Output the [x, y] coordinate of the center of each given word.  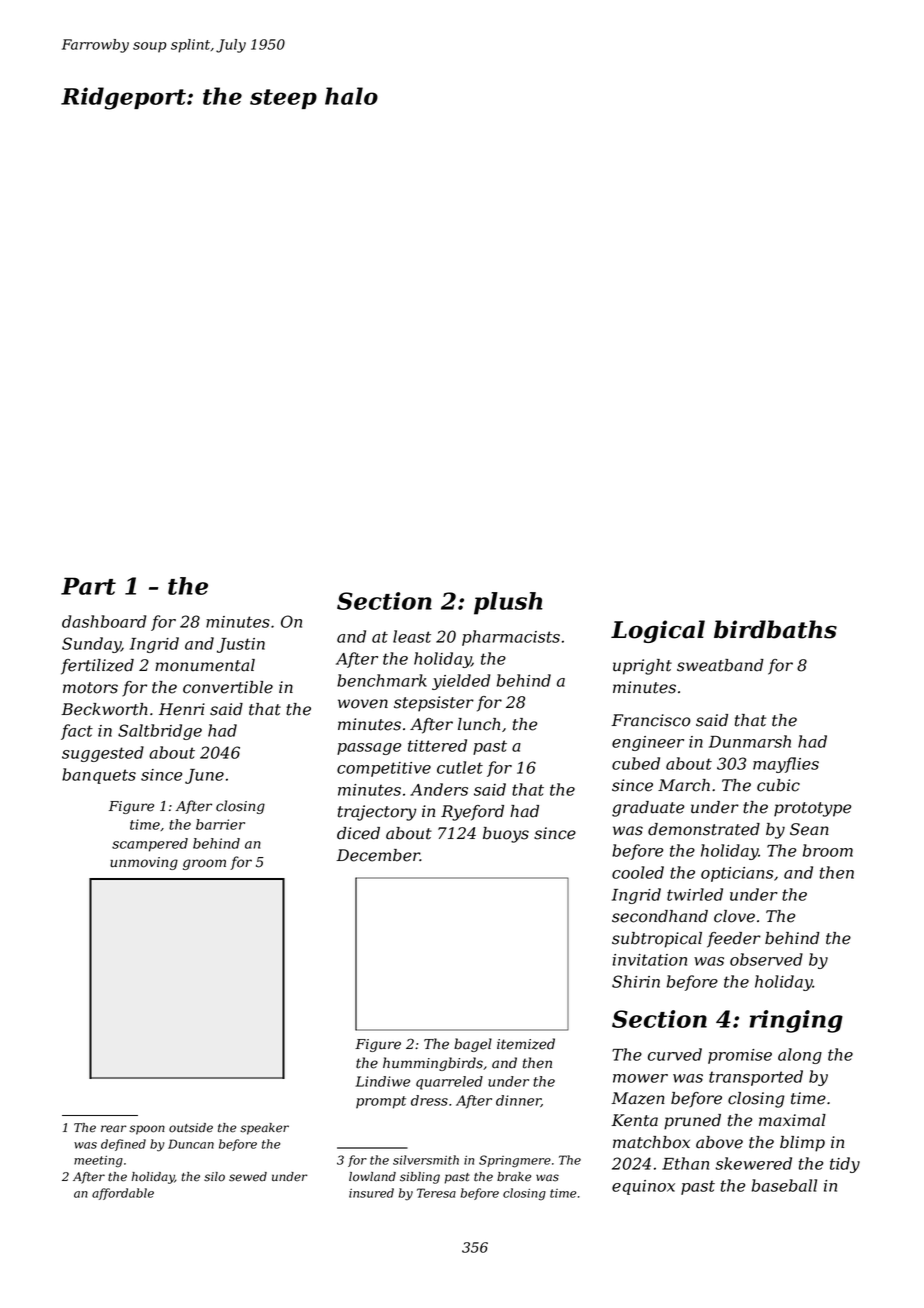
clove [734, 916]
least [412, 636]
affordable [123, 1194]
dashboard [104, 621]
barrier [220, 824]
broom [828, 850]
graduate [648, 809]
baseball [784, 1185]
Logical [658, 631]
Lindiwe [382, 1081]
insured [371, 1193]
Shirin [636, 981]
